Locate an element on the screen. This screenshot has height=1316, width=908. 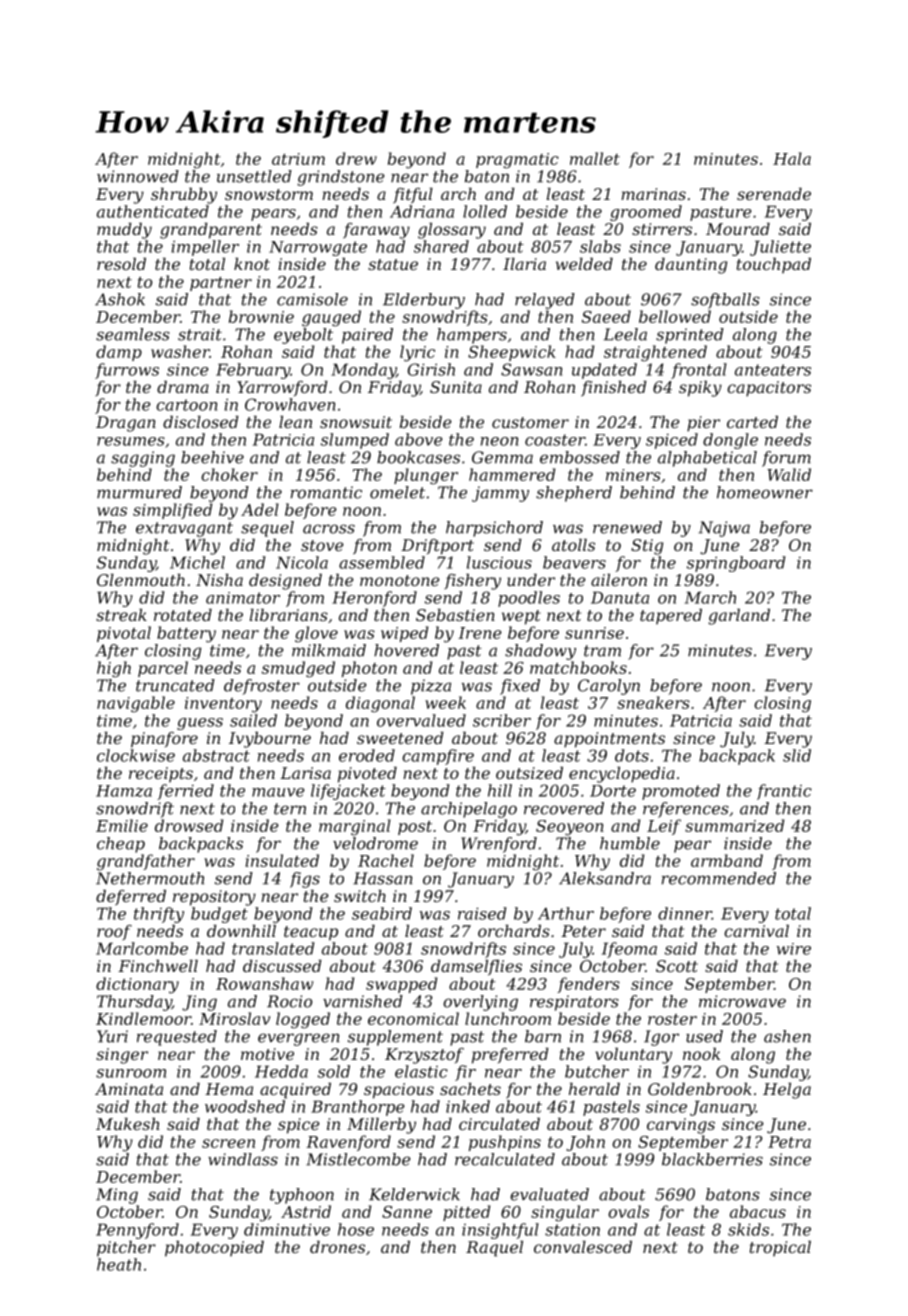
frantic is located at coordinates (784, 792).
